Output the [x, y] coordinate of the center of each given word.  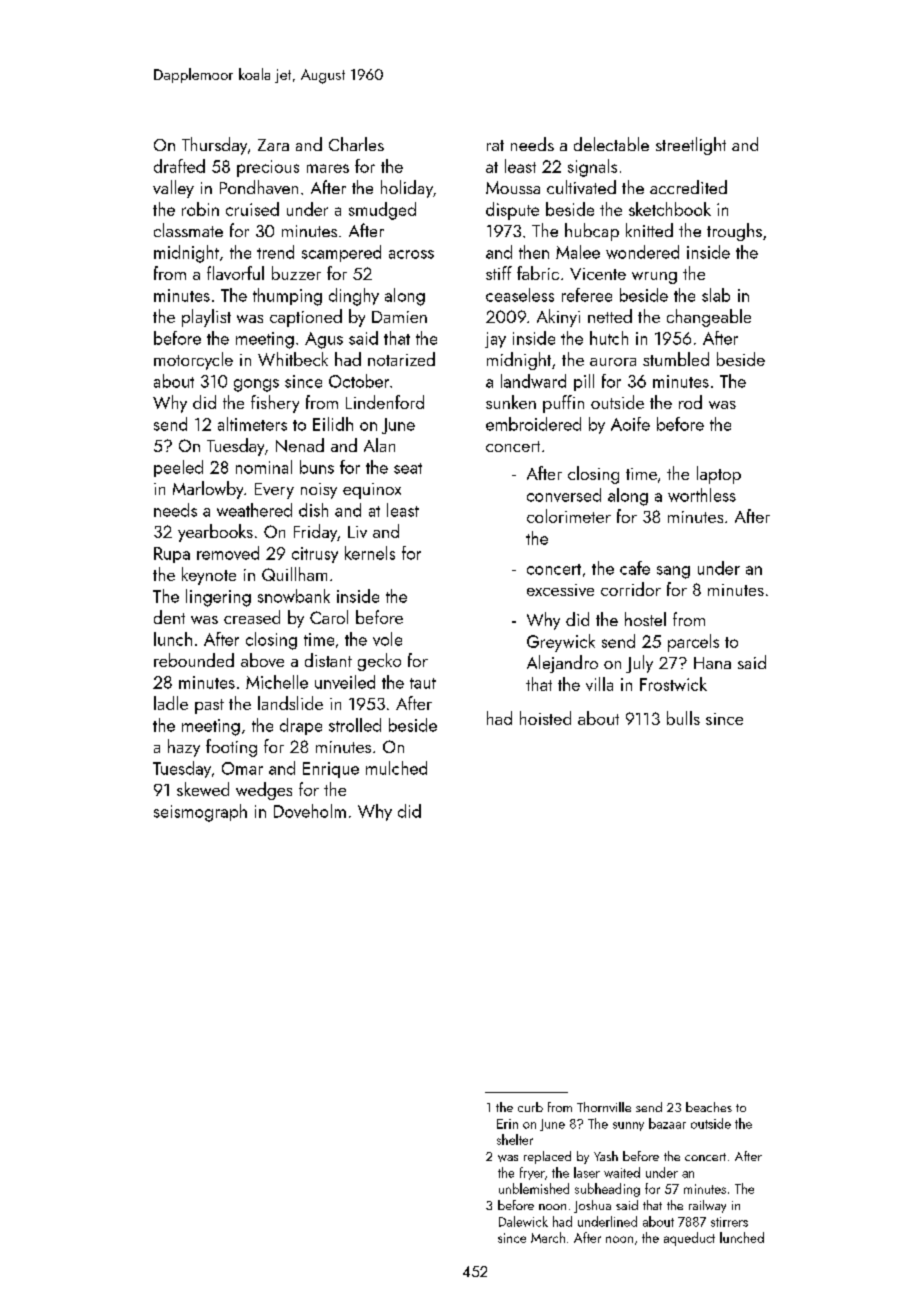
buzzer [296, 273]
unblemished [534, 1188]
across [411, 254]
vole [387, 639]
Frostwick [673, 684]
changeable [709, 318]
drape [301, 726]
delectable [611, 144]
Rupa [172, 555]
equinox [372, 491]
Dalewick [523, 1221]
